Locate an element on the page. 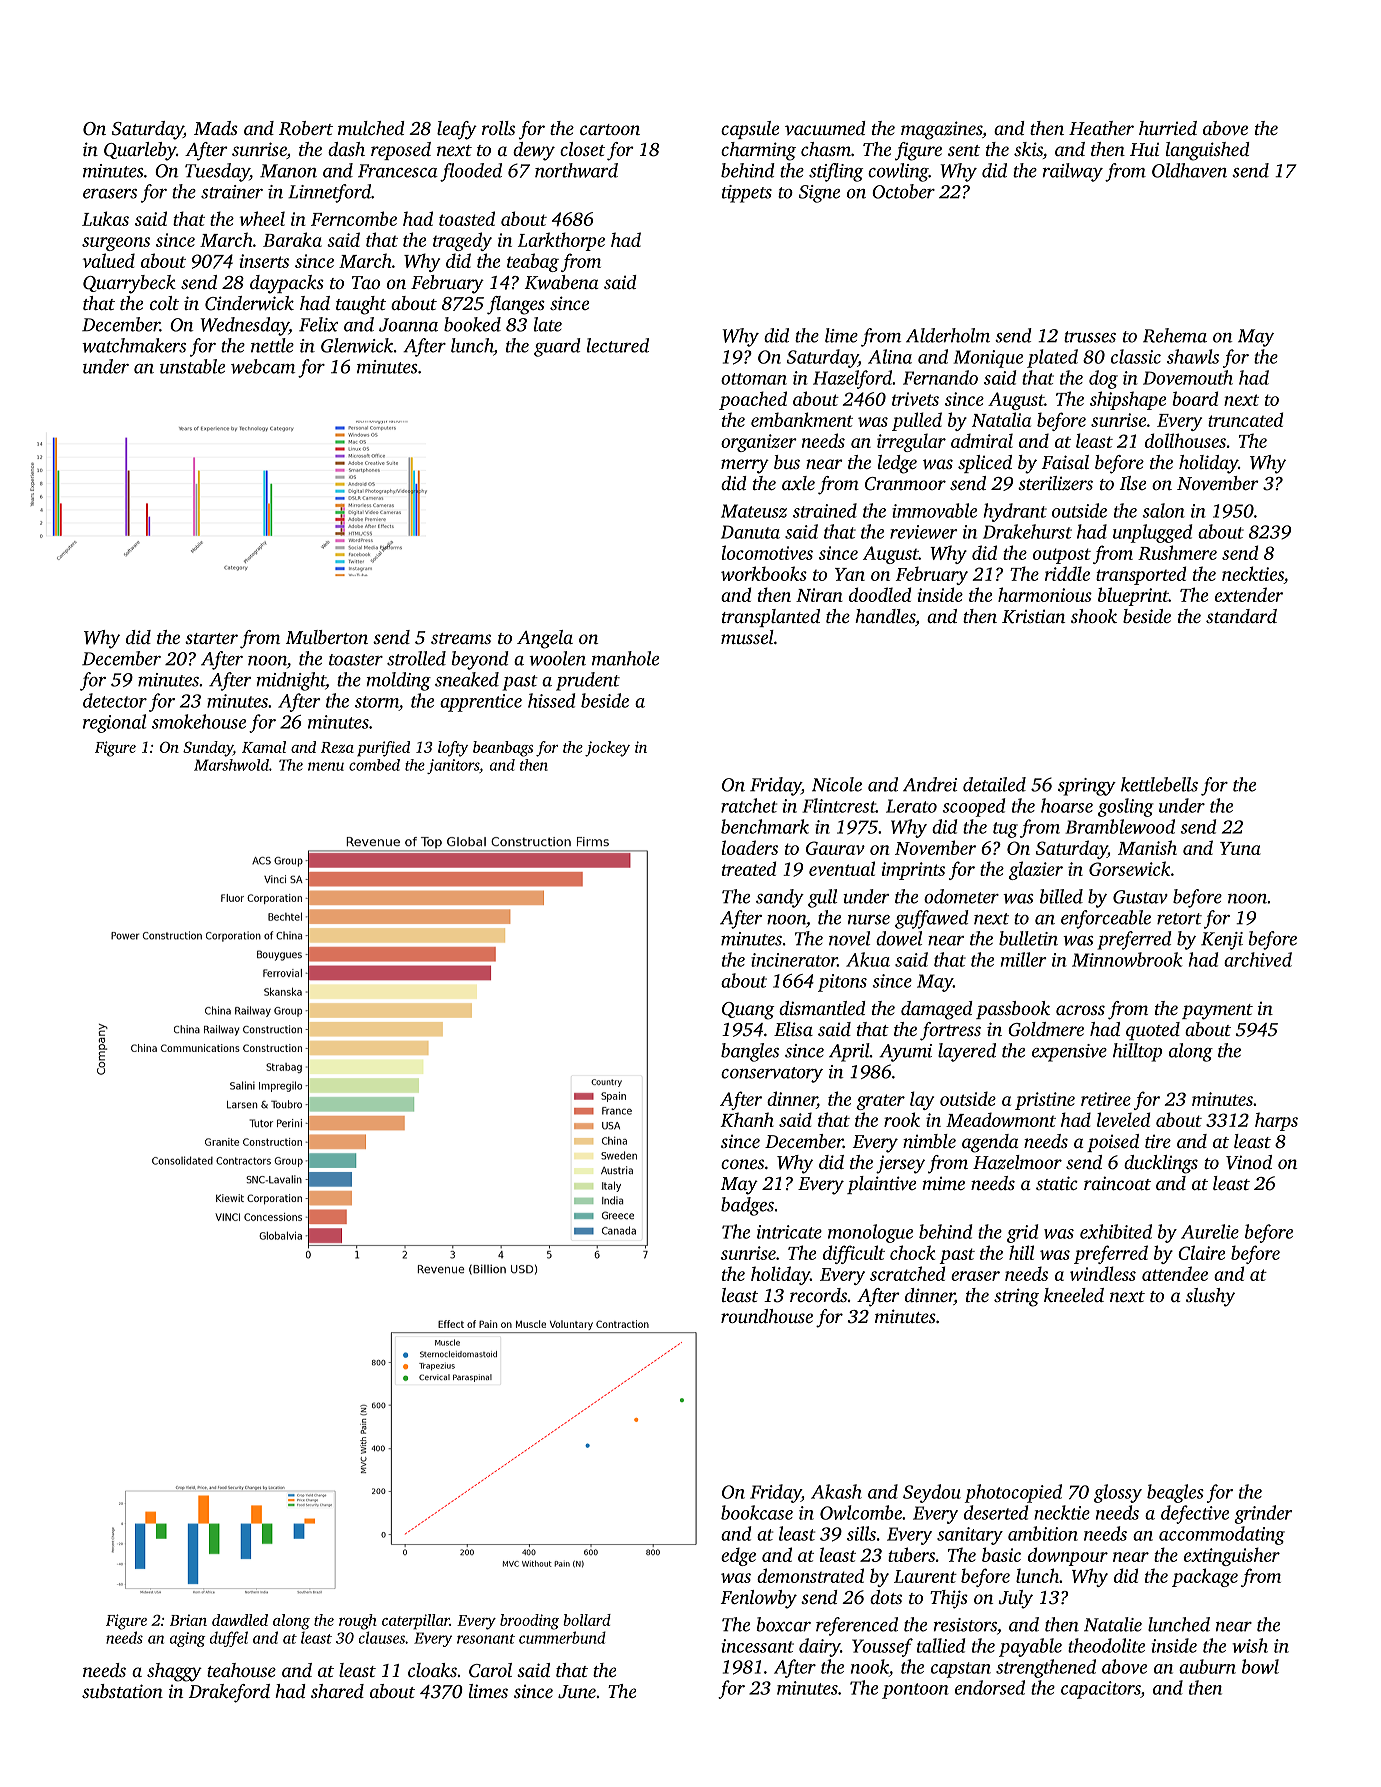 This document has width=1381, height=1787. incessant is located at coordinates (758, 1646).
